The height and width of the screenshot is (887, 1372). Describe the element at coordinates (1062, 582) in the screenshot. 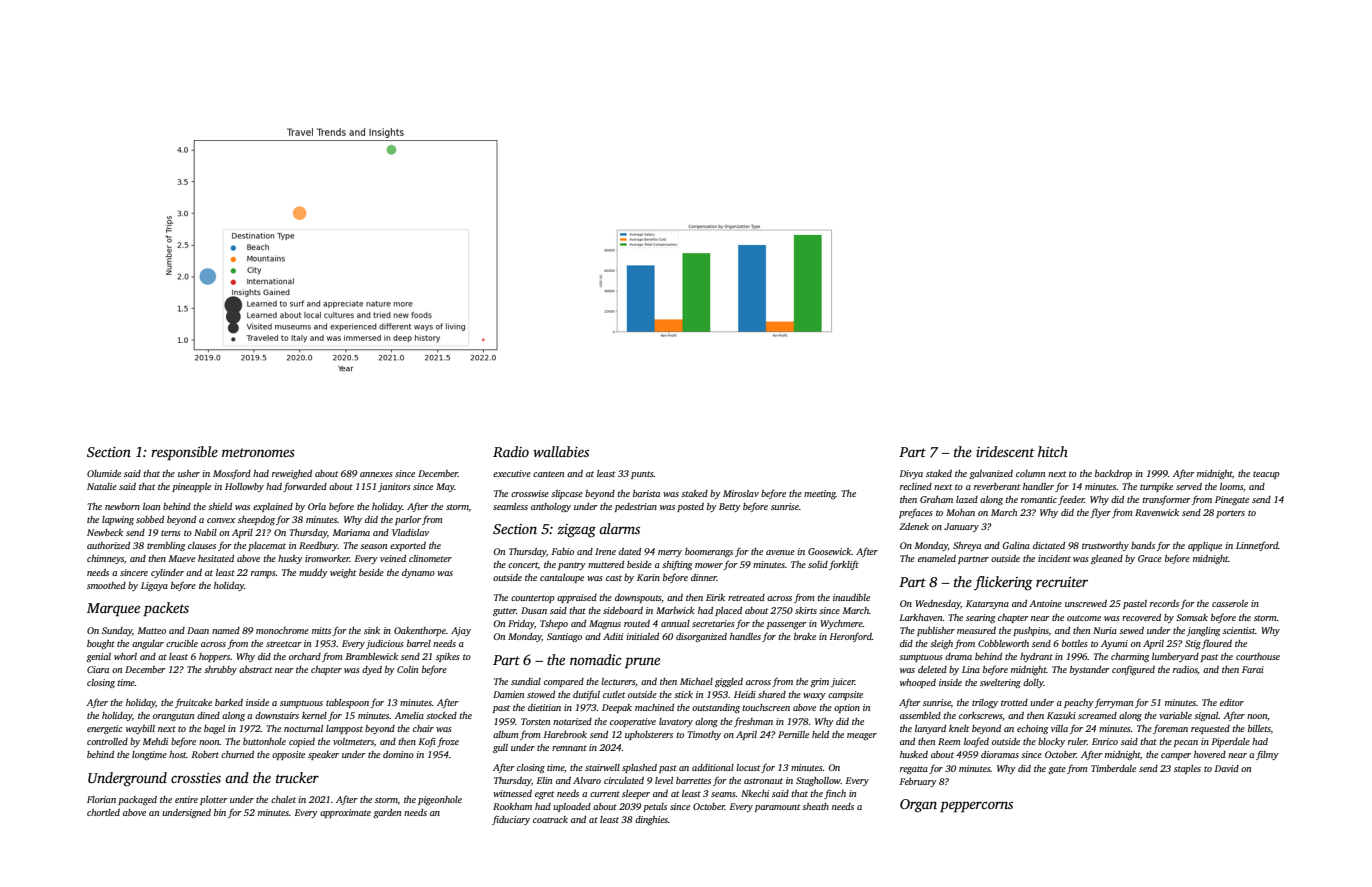

I see `recruiter` at that location.
